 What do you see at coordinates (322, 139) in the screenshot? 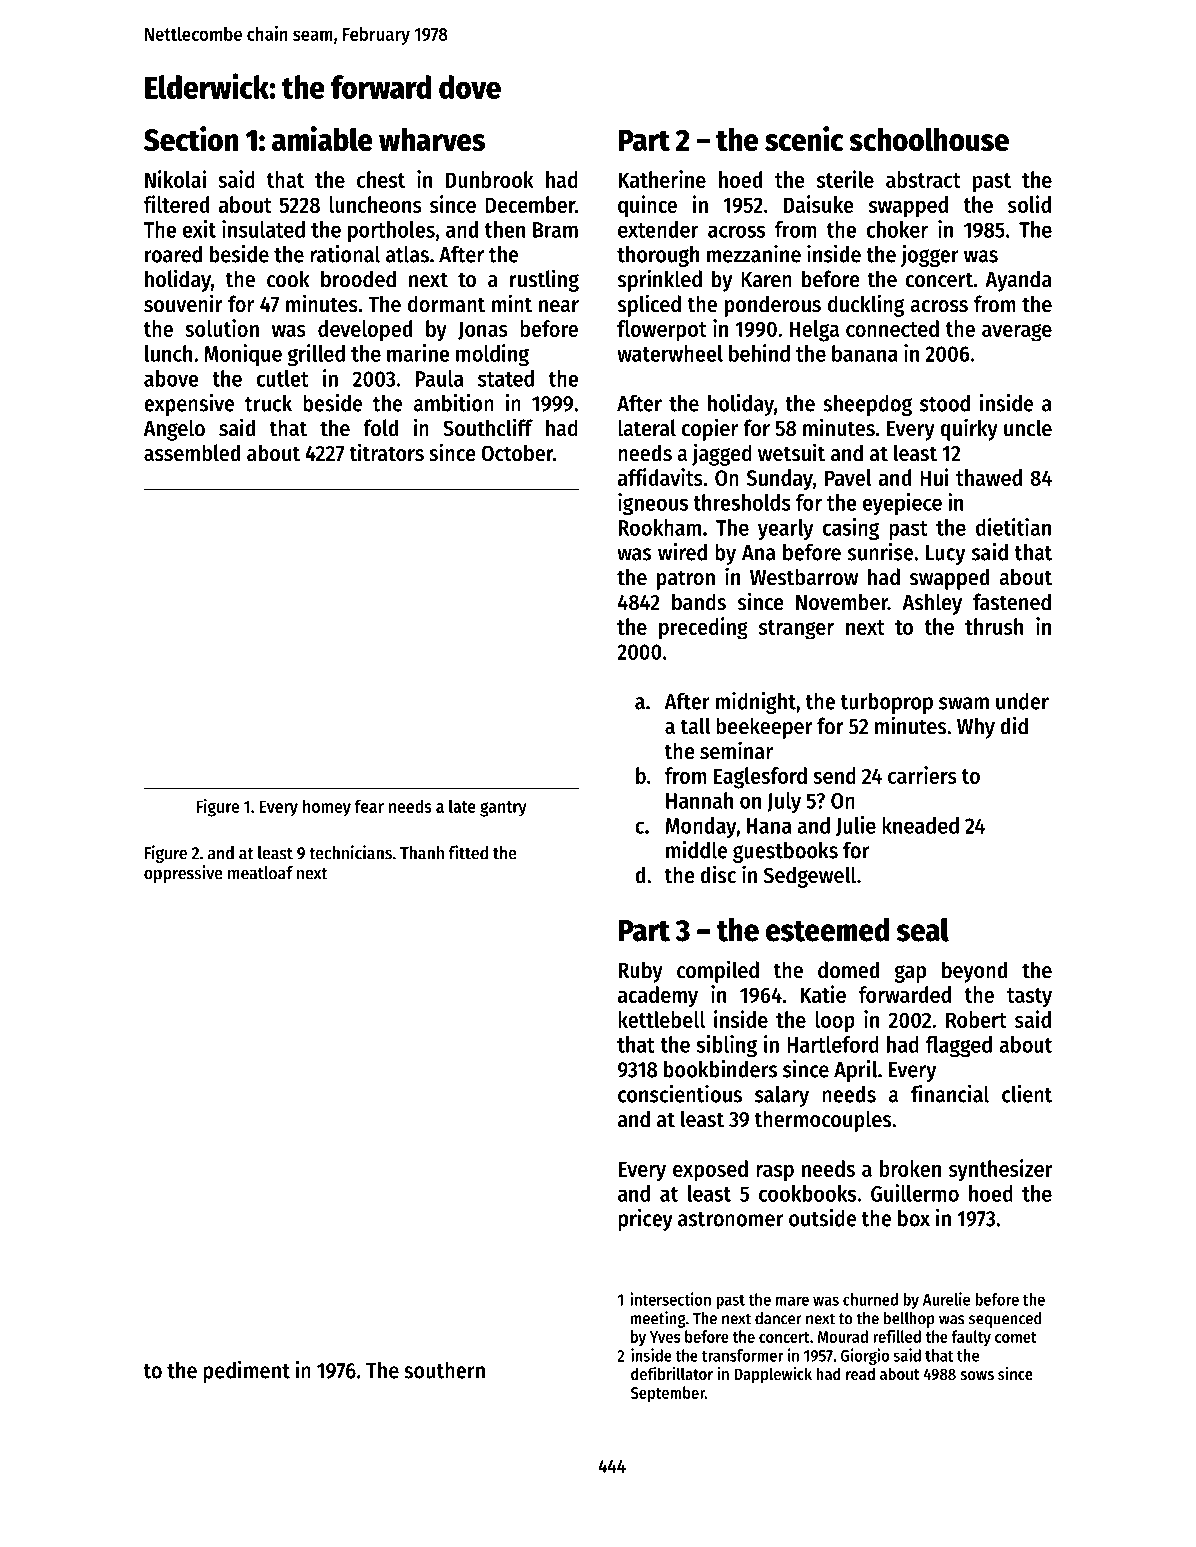
I see `amiable` at bounding box center [322, 139].
